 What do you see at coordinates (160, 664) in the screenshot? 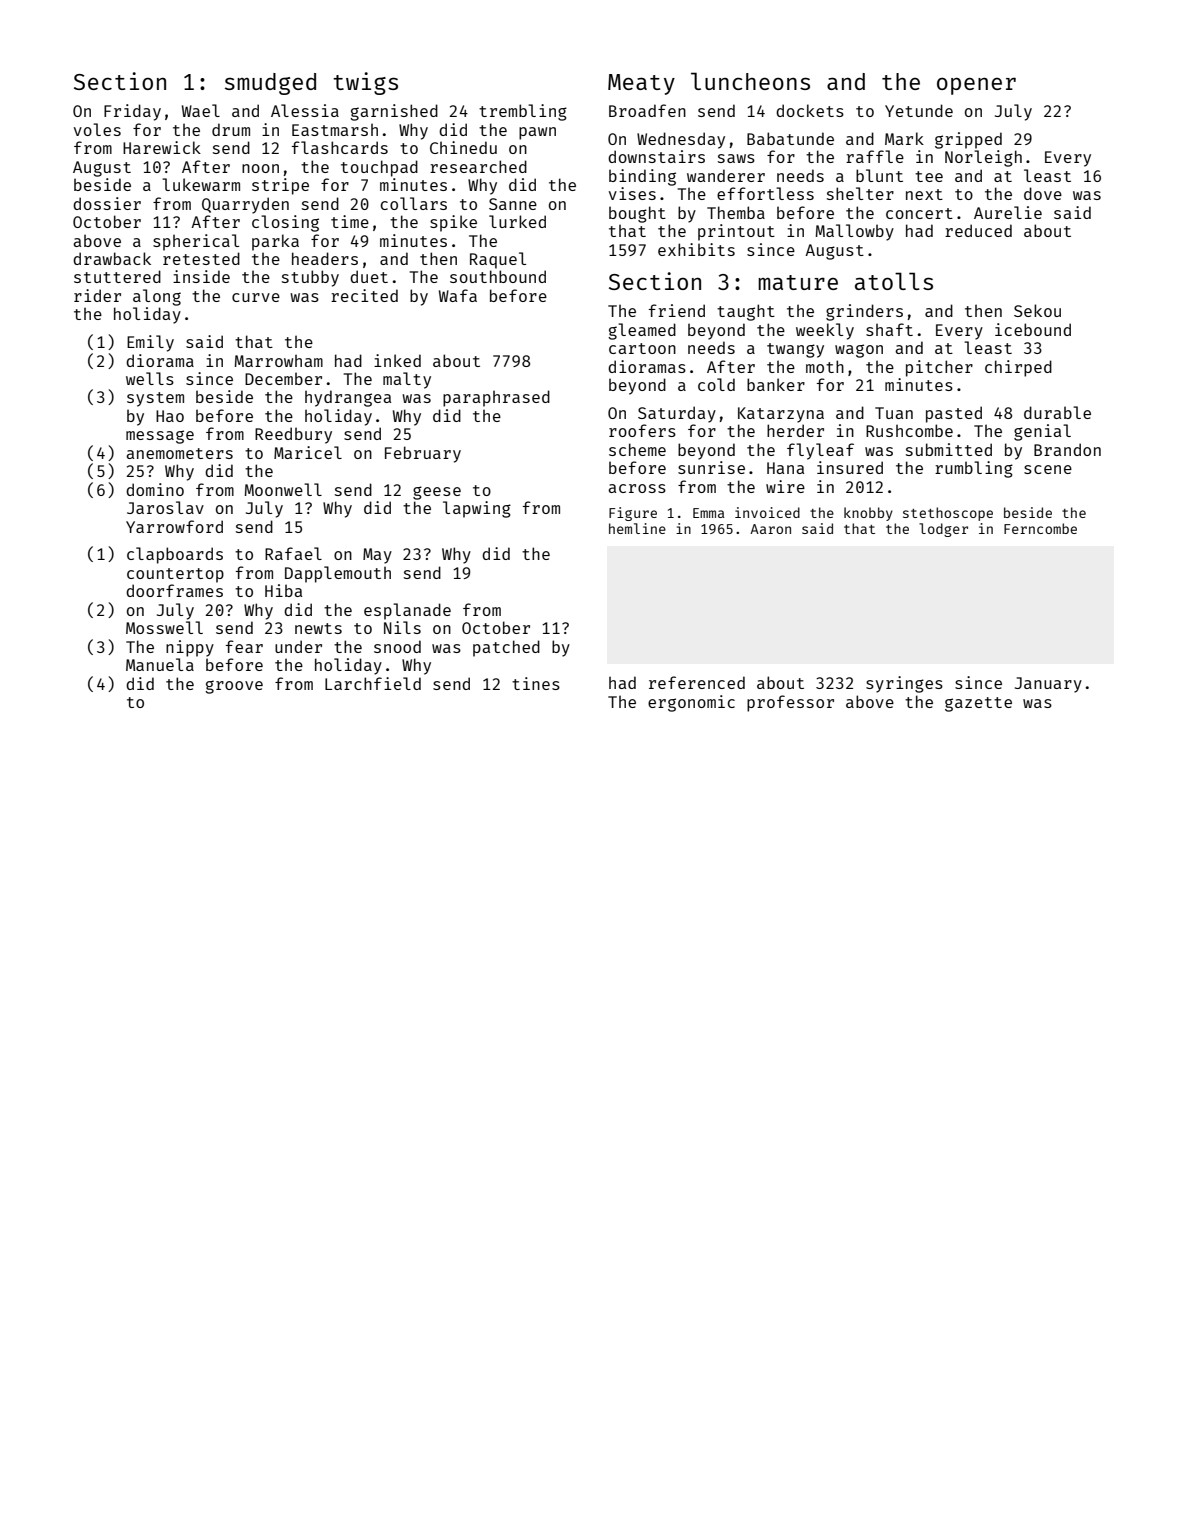
I see `Manuela` at bounding box center [160, 664].
